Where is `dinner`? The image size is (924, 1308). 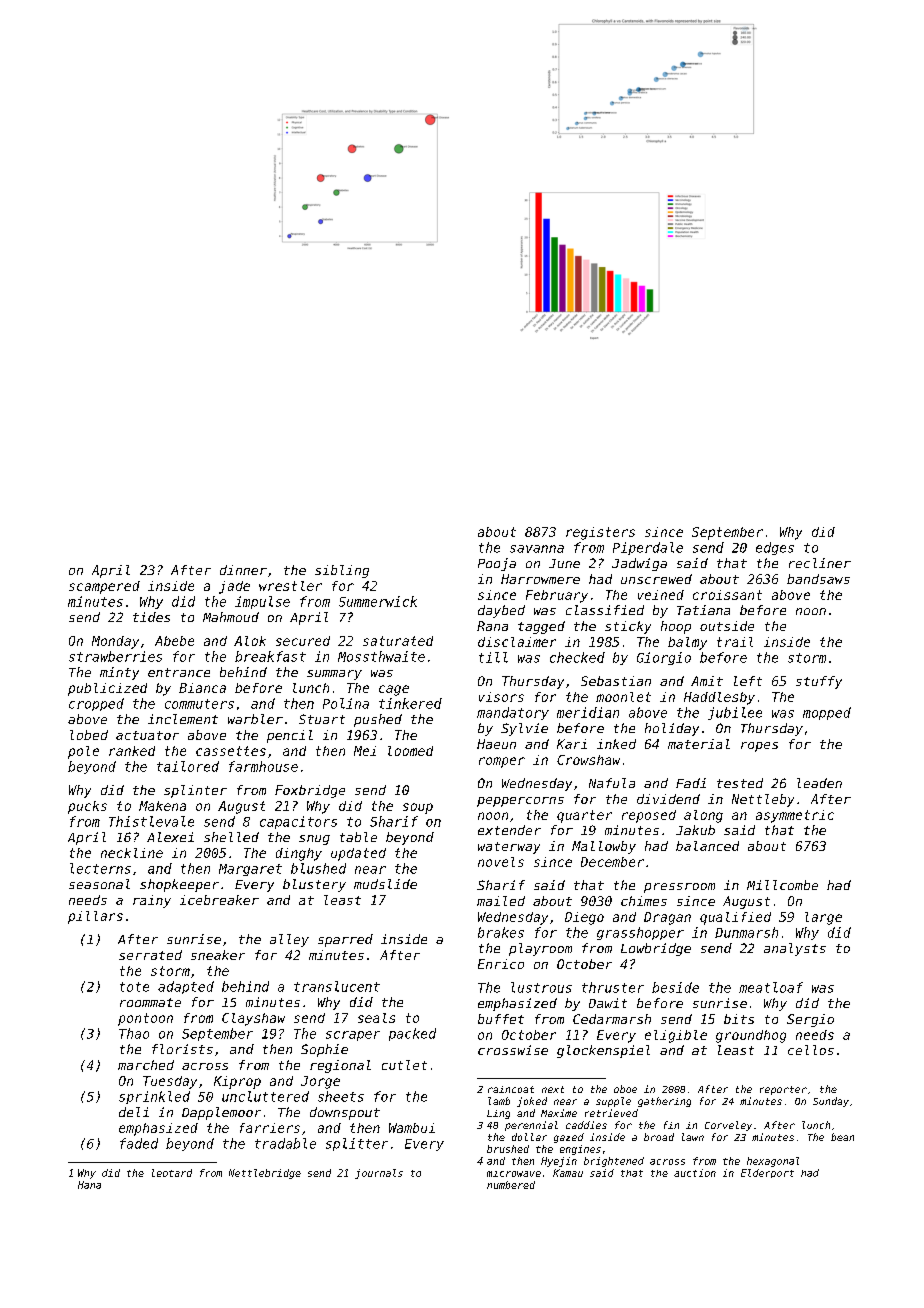 dinner is located at coordinates (243, 570).
